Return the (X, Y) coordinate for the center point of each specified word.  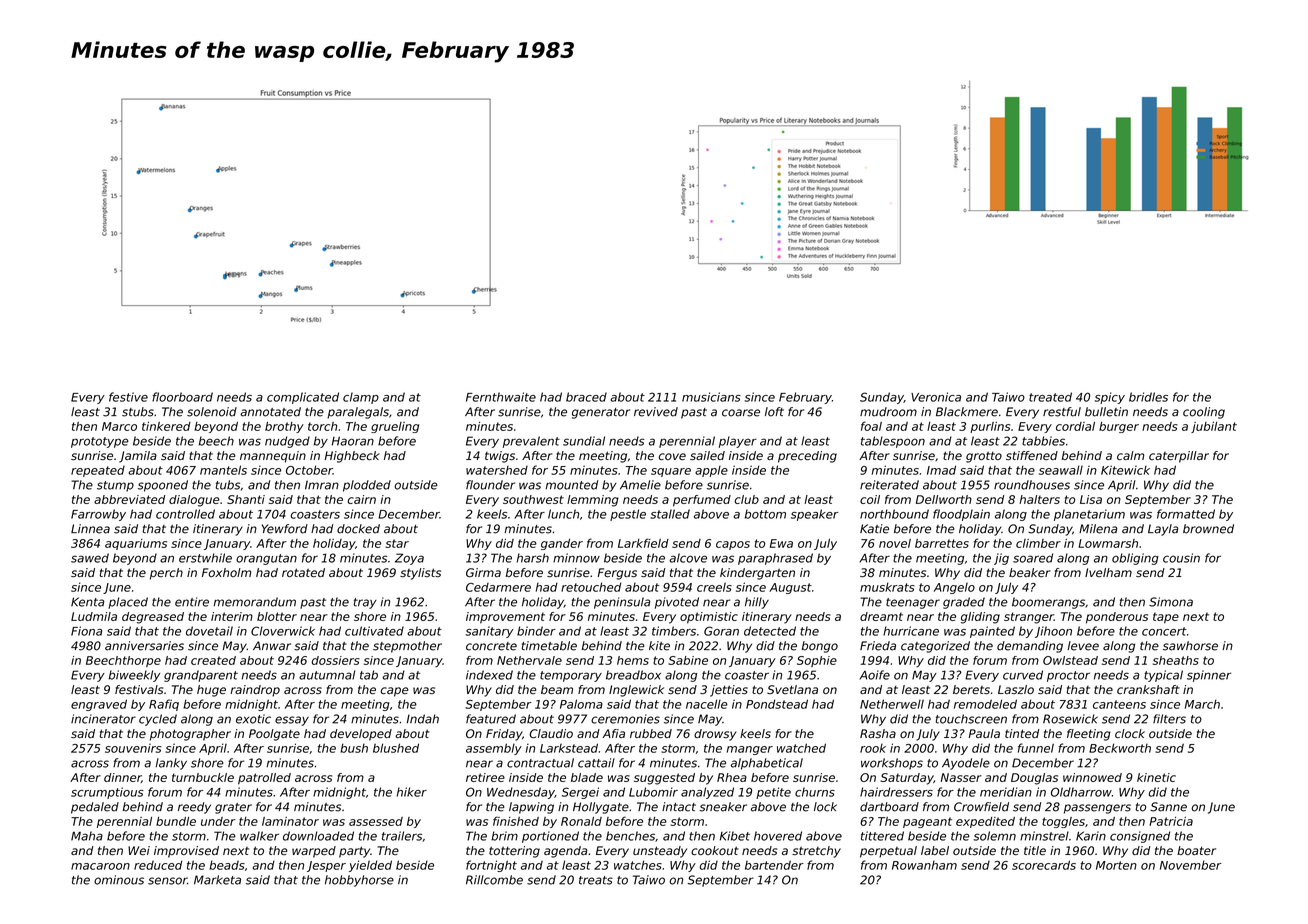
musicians (711, 397)
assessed (376, 821)
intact (679, 807)
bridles (1148, 397)
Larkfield (643, 543)
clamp (361, 398)
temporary (571, 676)
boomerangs (1048, 603)
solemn (994, 836)
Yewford (285, 529)
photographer (190, 735)
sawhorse (1190, 646)
